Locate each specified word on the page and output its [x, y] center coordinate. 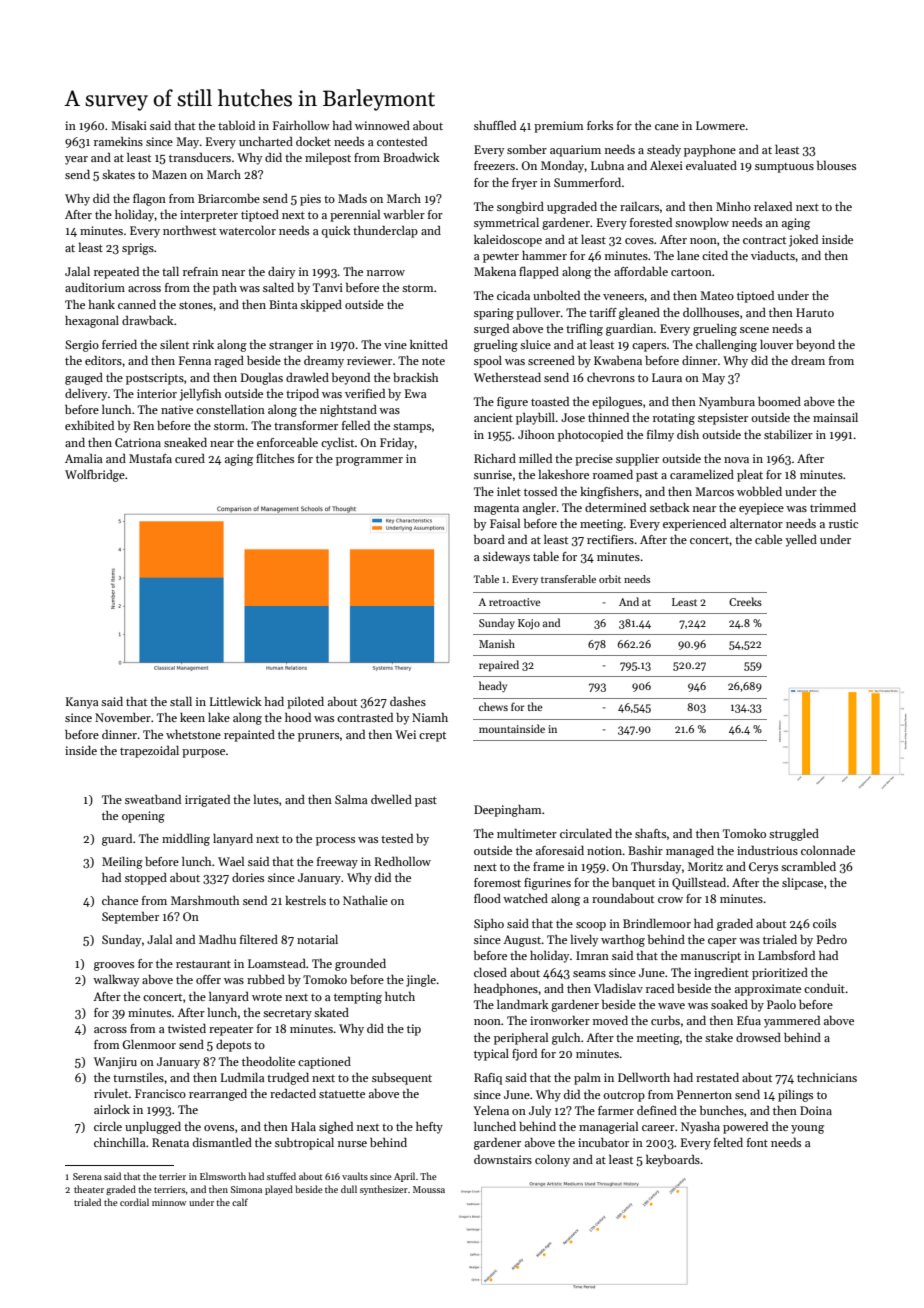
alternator [756, 523]
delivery [86, 395]
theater [89, 1189]
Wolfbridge [95, 476]
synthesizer [384, 1190]
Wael [231, 861]
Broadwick [411, 157]
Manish [497, 643]
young [807, 1129]
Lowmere [720, 125]
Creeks [745, 601]
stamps [412, 427]
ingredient [721, 974]
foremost [497, 882]
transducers [200, 157]
